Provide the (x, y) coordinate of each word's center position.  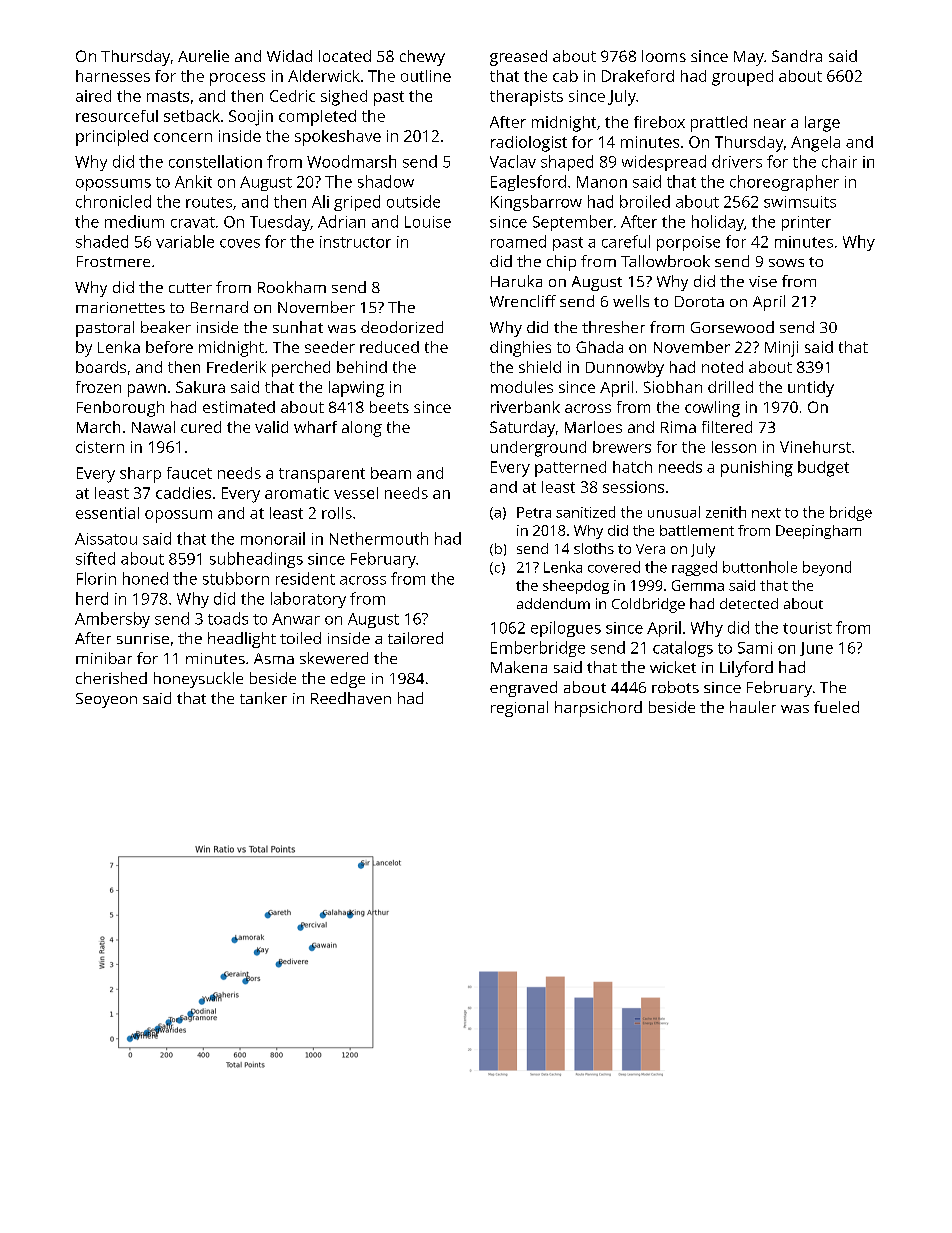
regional (519, 709)
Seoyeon (106, 700)
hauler (753, 707)
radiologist (529, 144)
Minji (781, 349)
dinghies (520, 349)
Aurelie (203, 56)
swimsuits (800, 202)
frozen (98, 387)
